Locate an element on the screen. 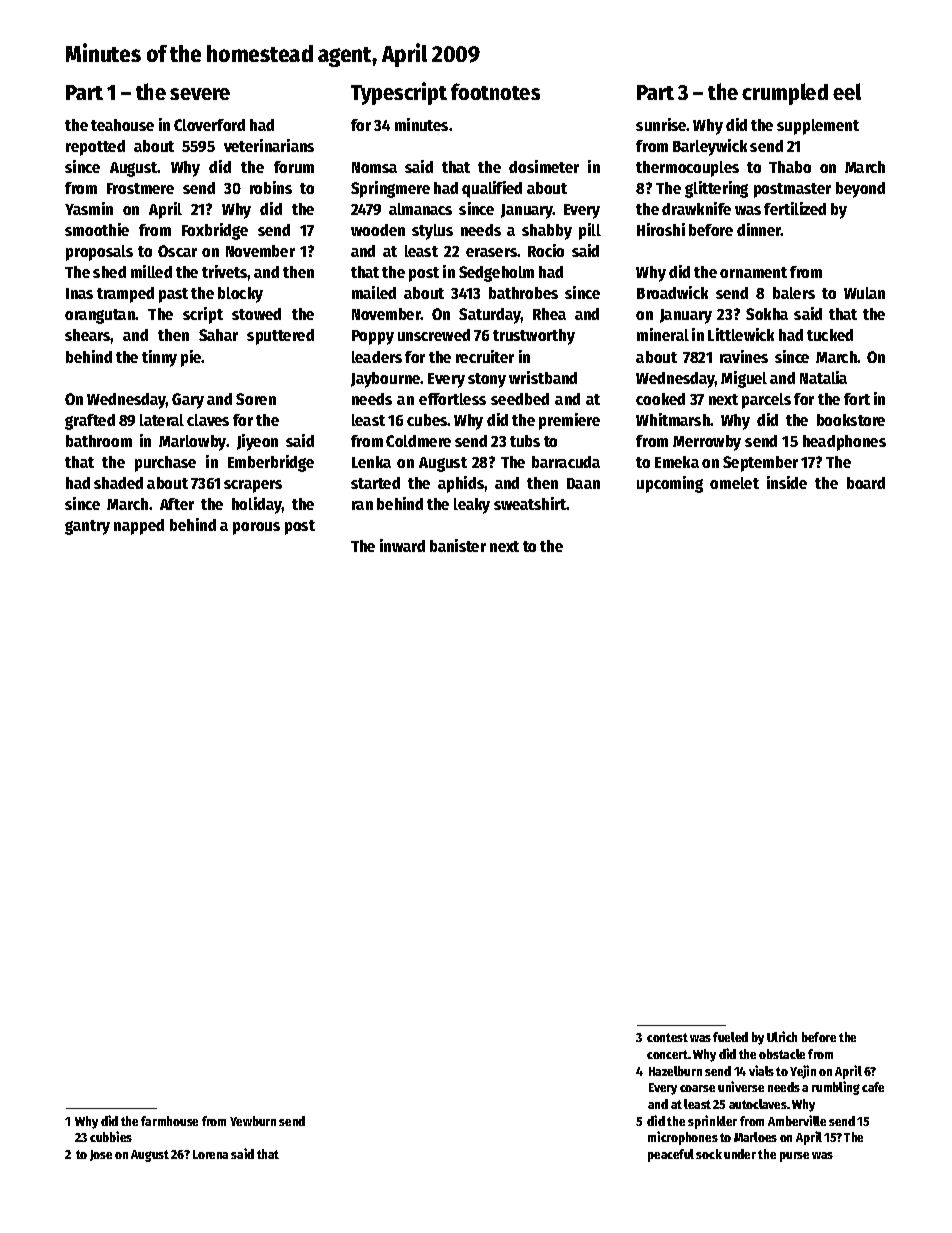  inward is located at coordinates (402, 545).
